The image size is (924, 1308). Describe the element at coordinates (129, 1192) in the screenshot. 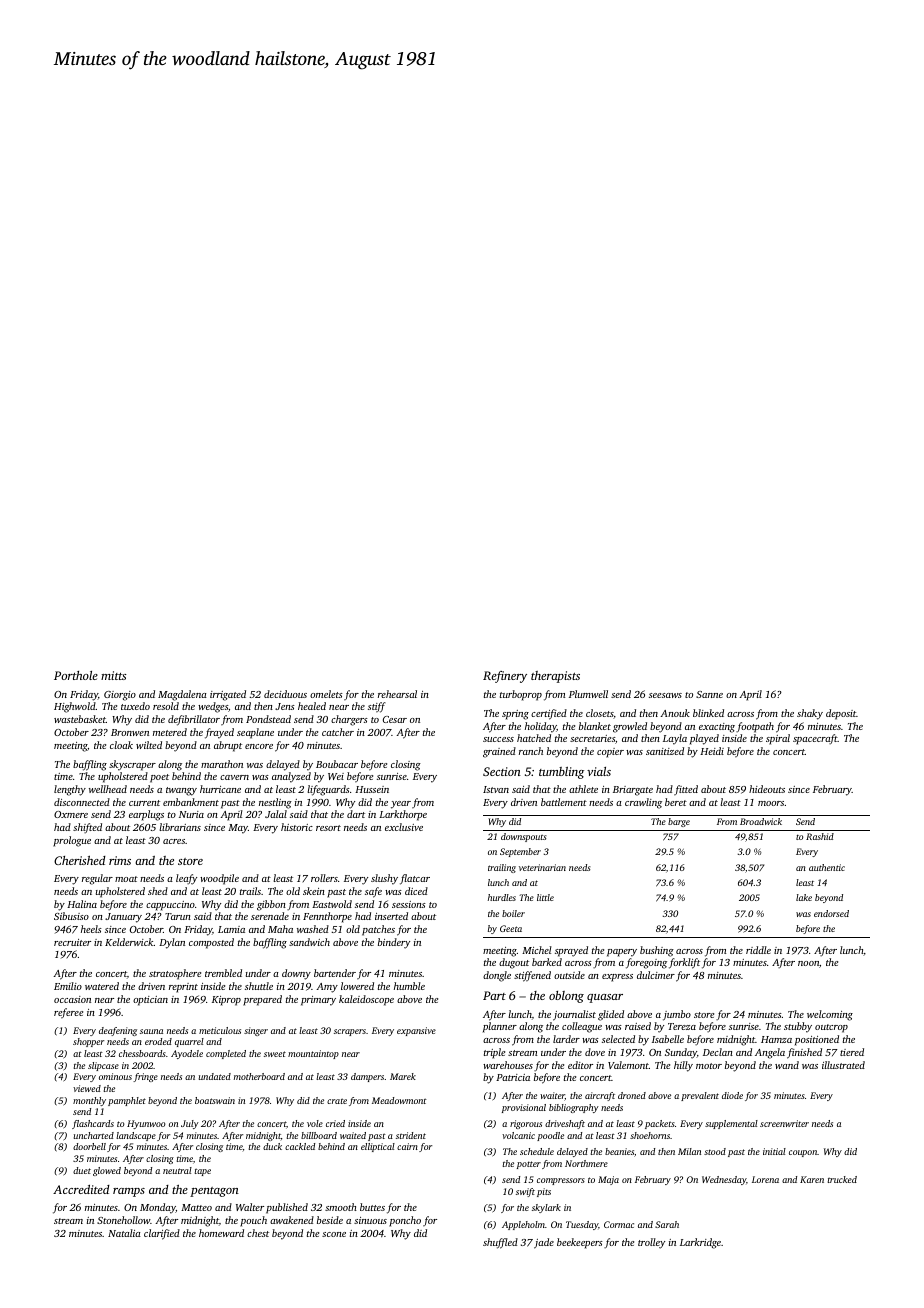

I see `ramps` at that location.
